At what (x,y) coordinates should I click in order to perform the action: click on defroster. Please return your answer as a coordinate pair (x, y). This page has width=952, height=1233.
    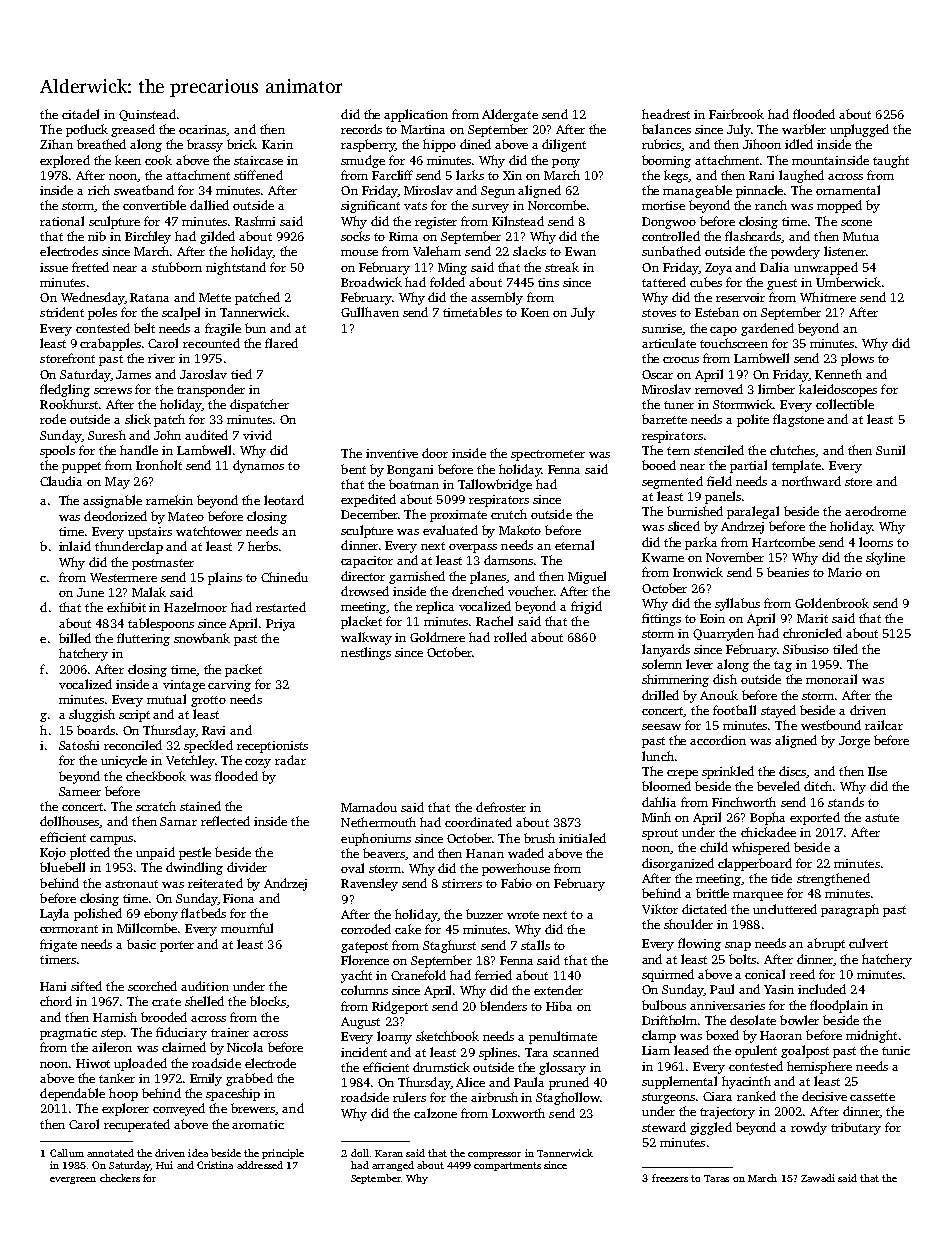
    Looking at the image, I should click on (501, 807).
